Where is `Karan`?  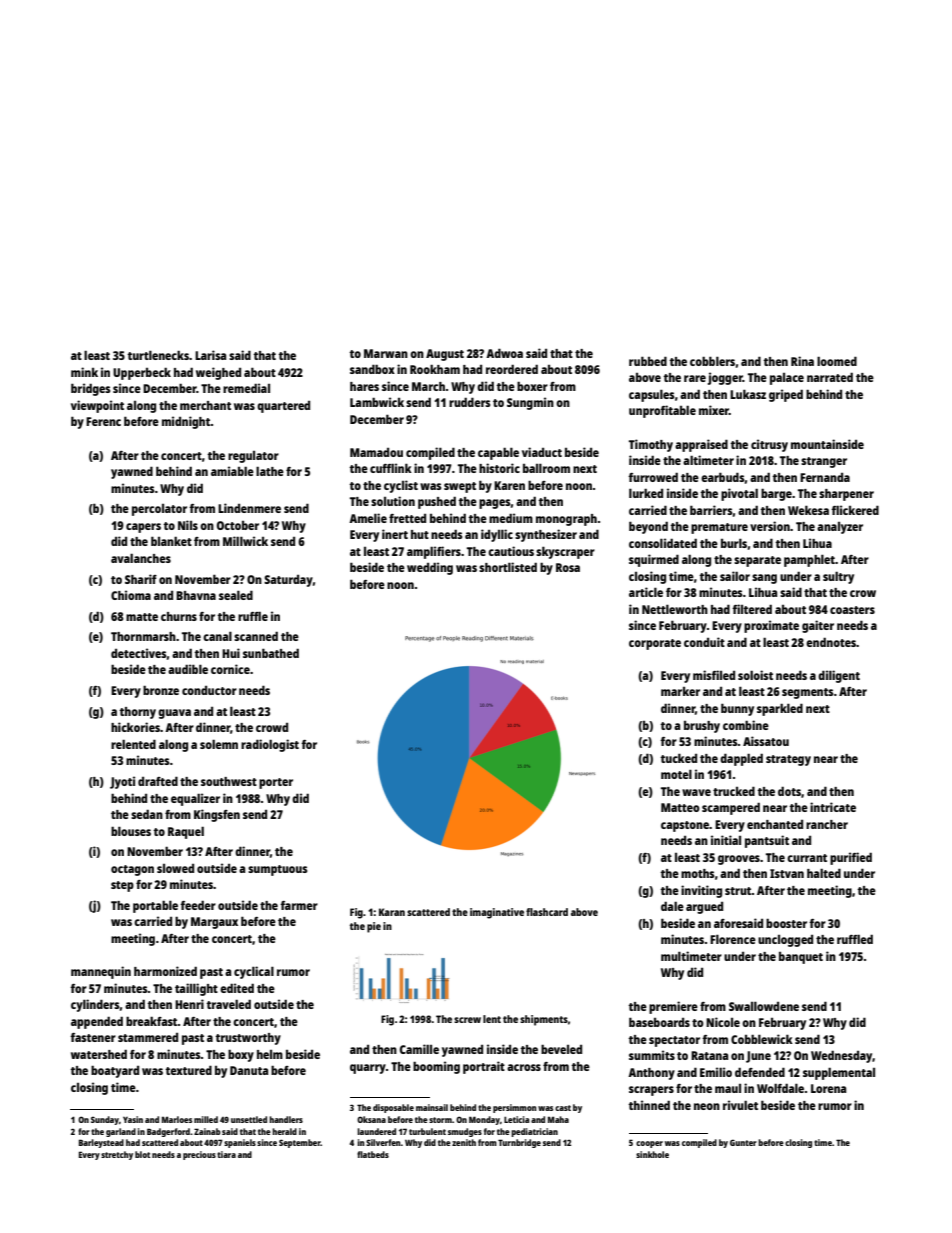
Karan is located at coordinates (392, 912).
